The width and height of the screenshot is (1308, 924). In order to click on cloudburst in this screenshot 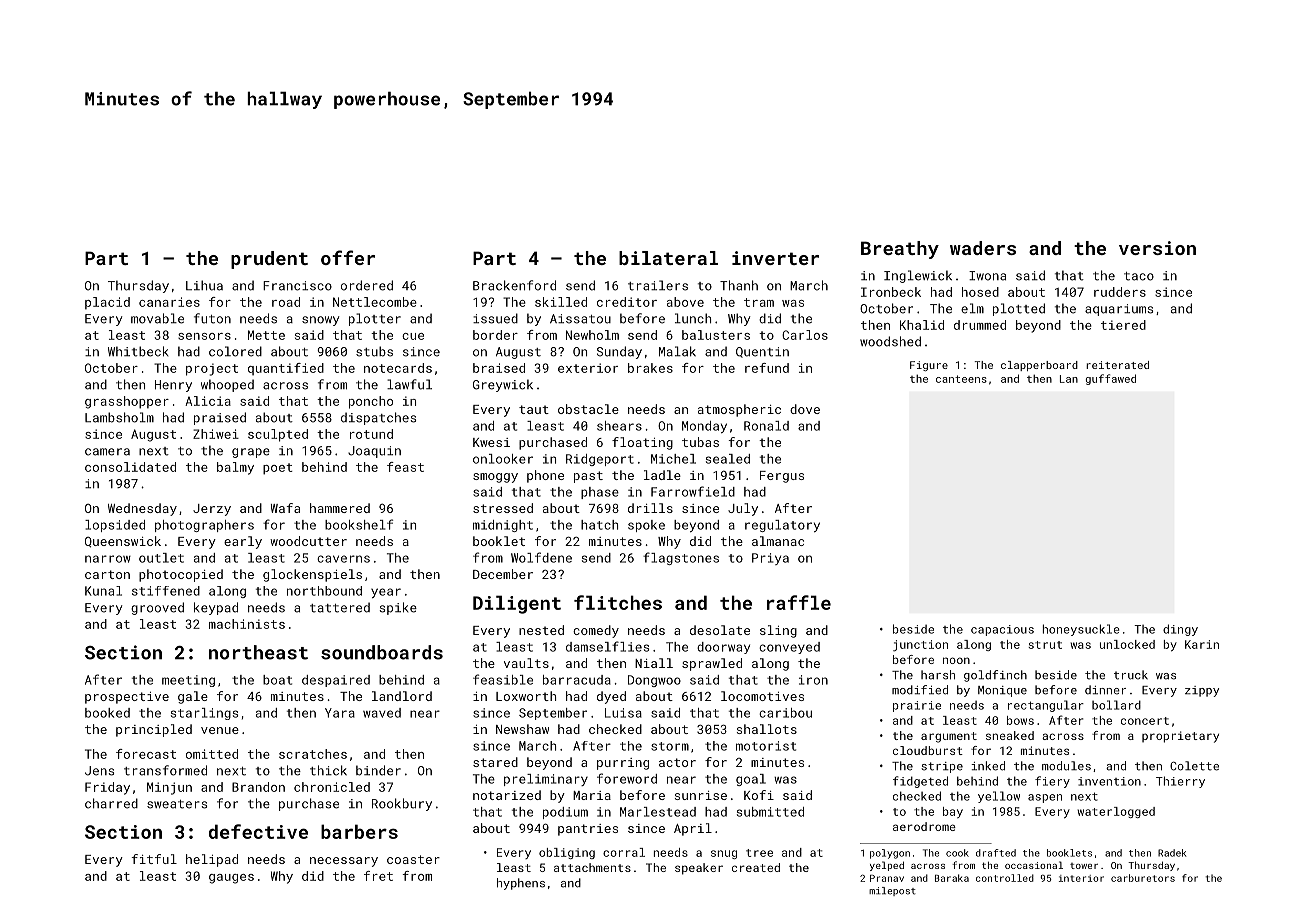, I will do `click(928, 750)`.
